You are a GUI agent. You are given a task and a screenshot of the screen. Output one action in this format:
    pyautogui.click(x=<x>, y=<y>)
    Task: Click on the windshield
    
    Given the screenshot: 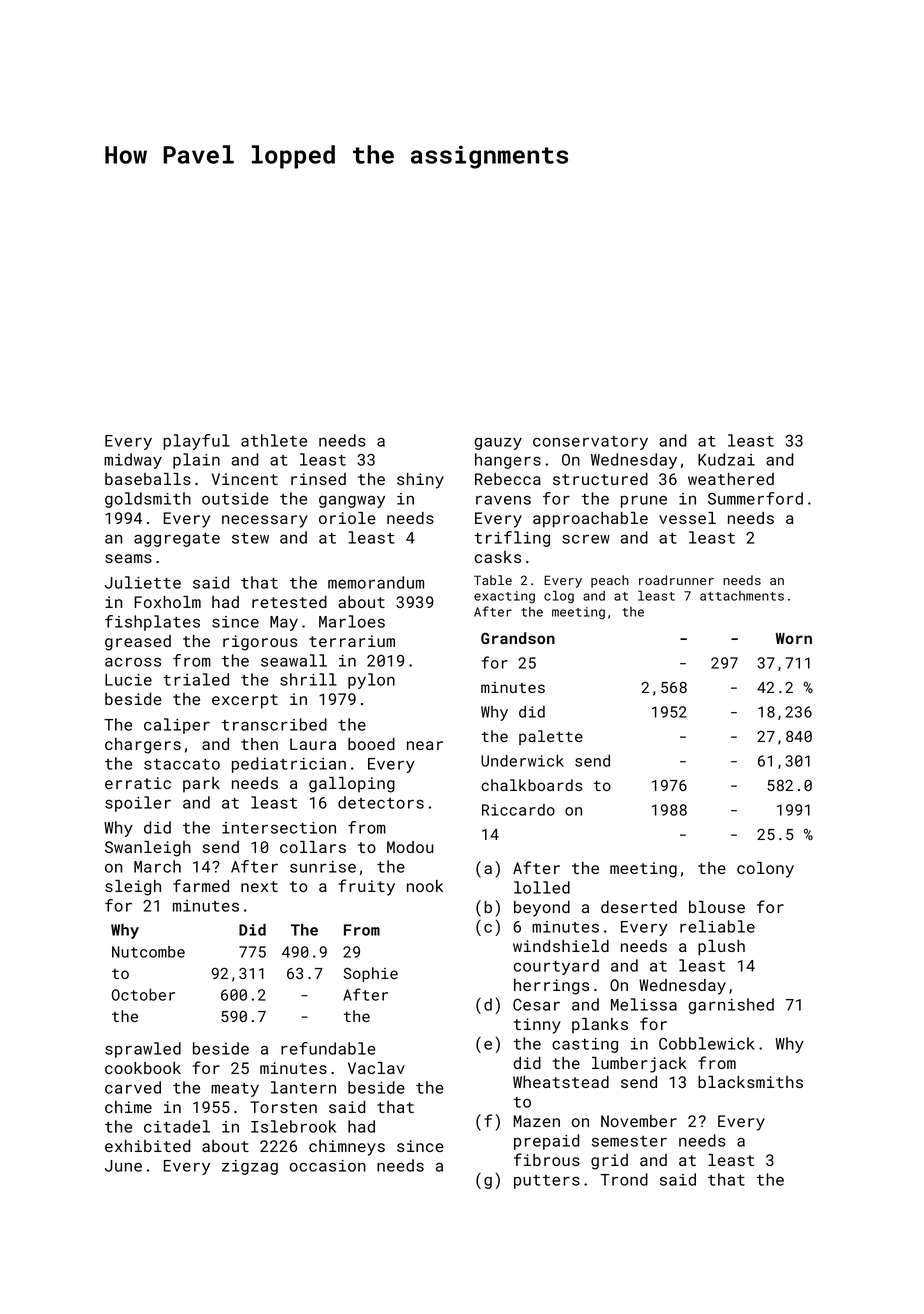 What is the action you would take?
    pyautogui.click(x=561, y=946)
